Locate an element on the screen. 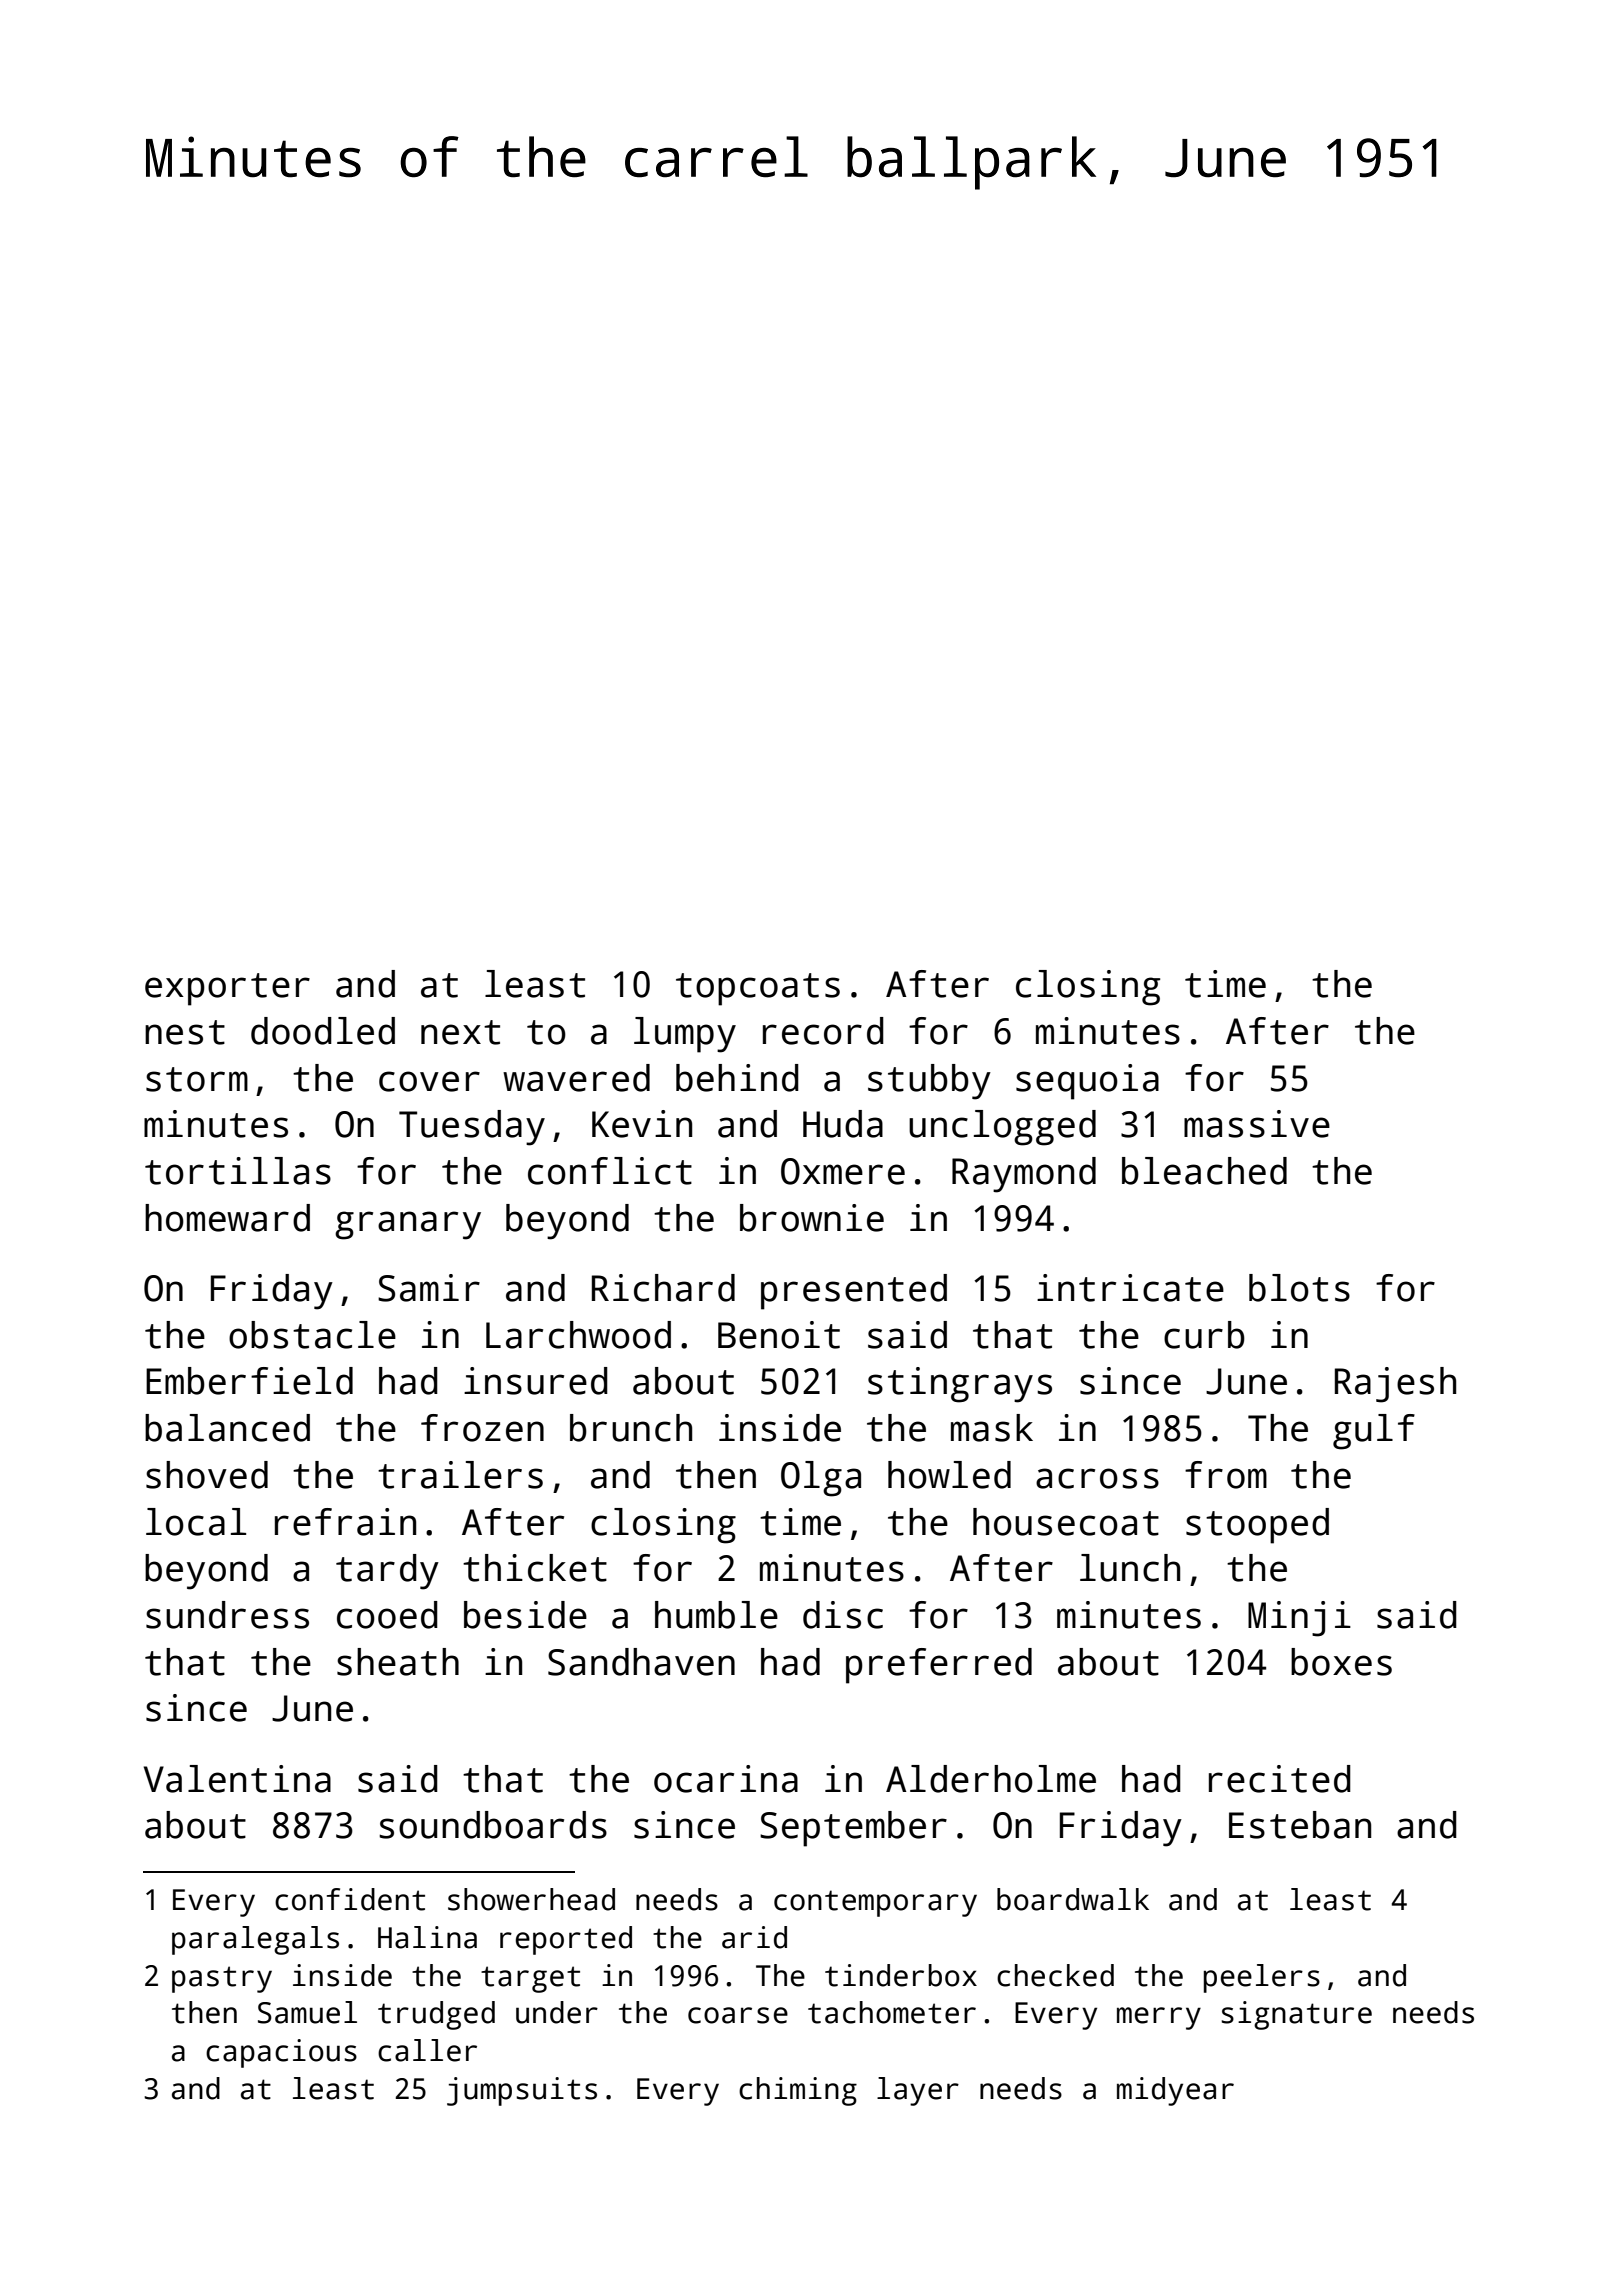 The height and width of the screenshot is (2292, 1620). Valentina is located at coordinates (237, 1779).
